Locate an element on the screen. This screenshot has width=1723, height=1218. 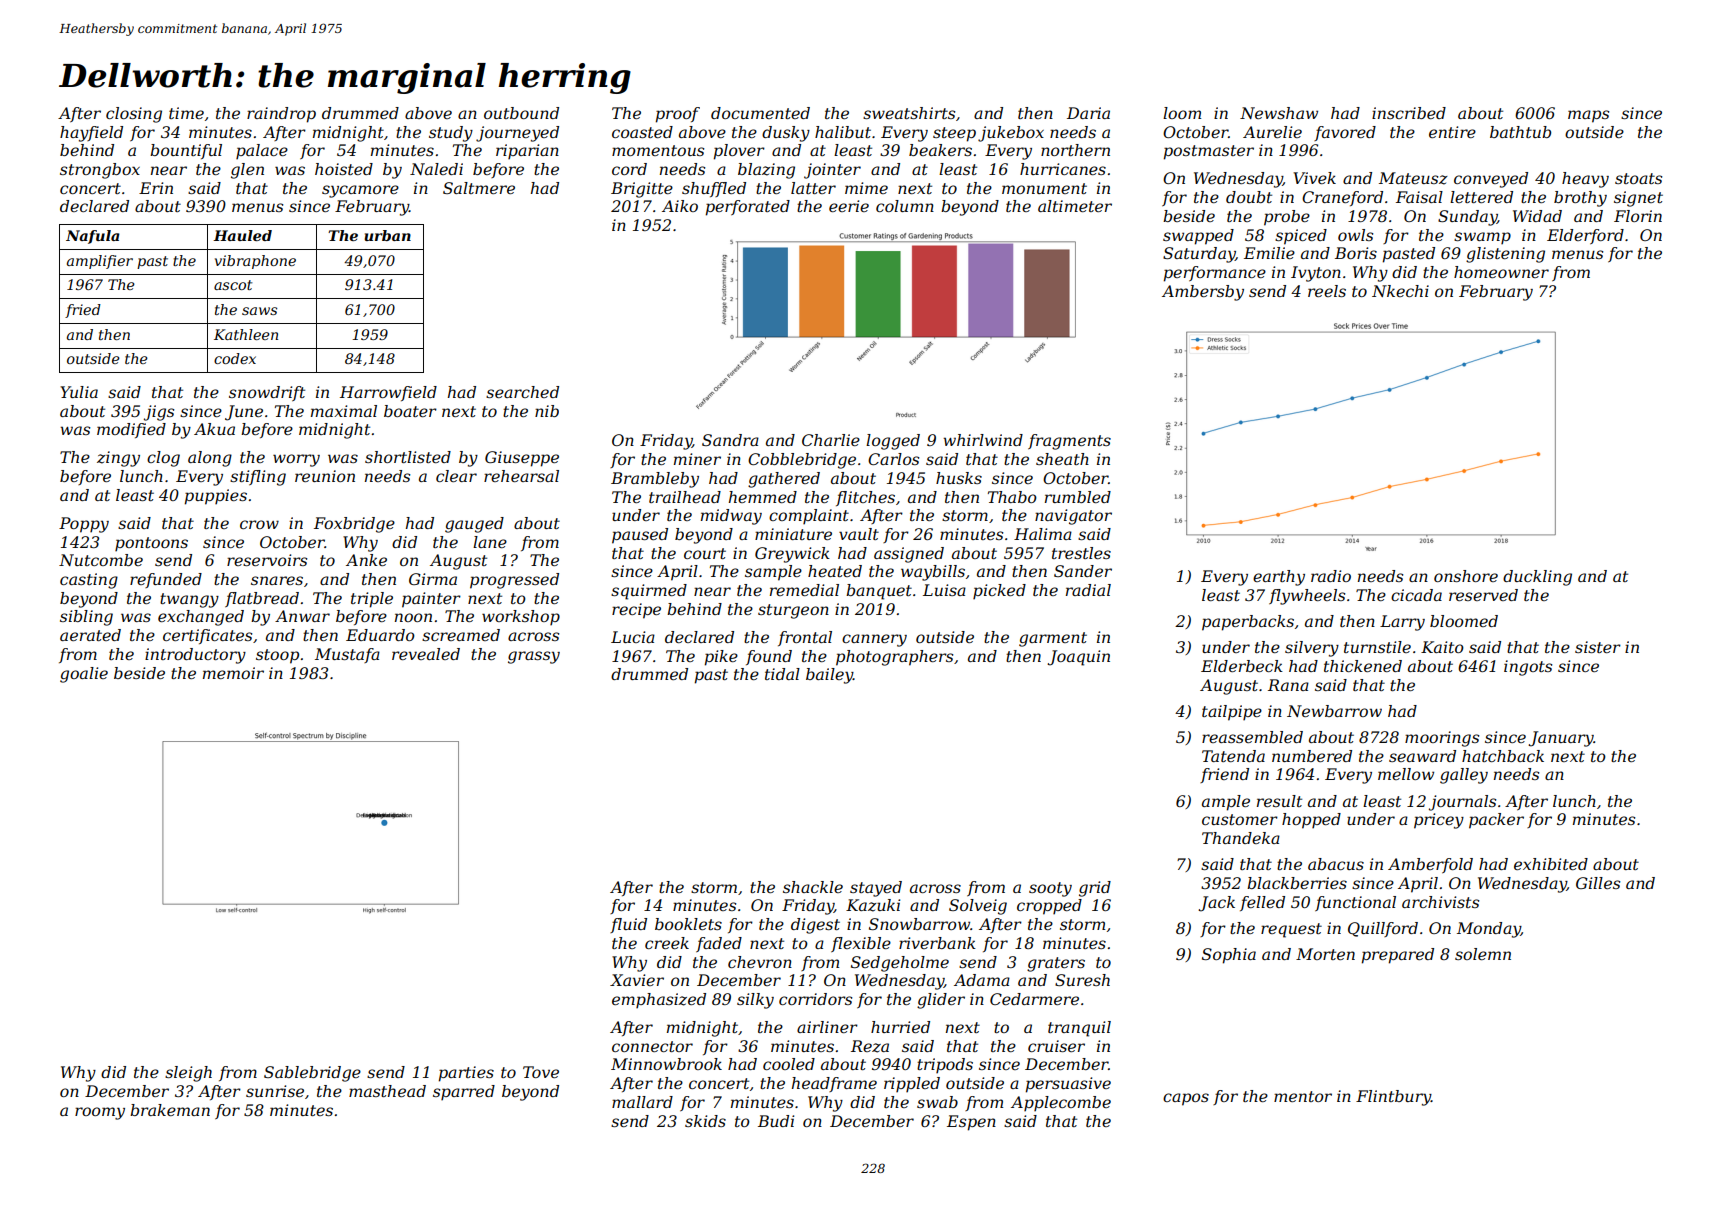
documented is located at coordinates (760, 113).
